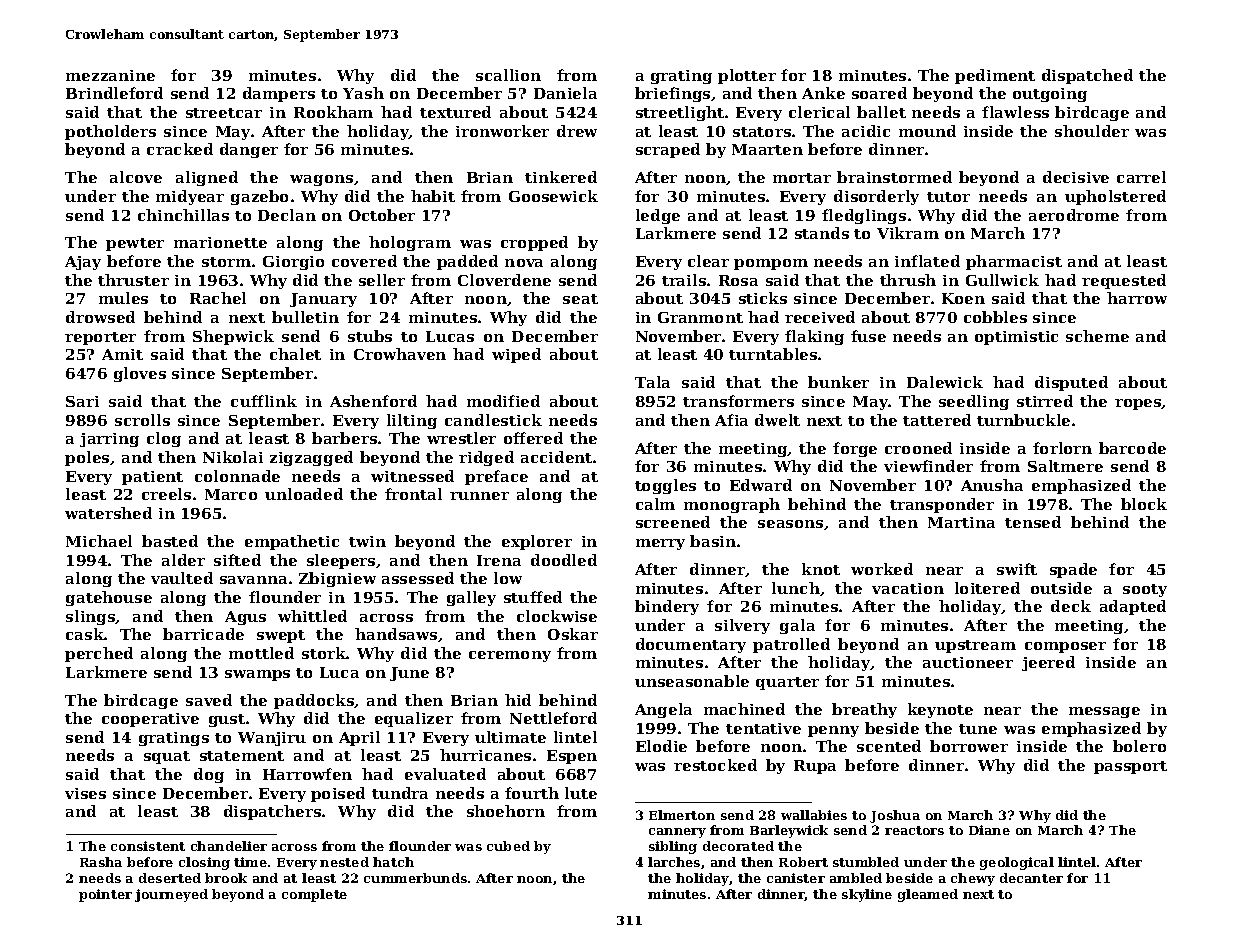 The height and width of the document is (952, 1233). Describe the element at coordinates (747, 76) in the document. I see `plotter` at that location.
